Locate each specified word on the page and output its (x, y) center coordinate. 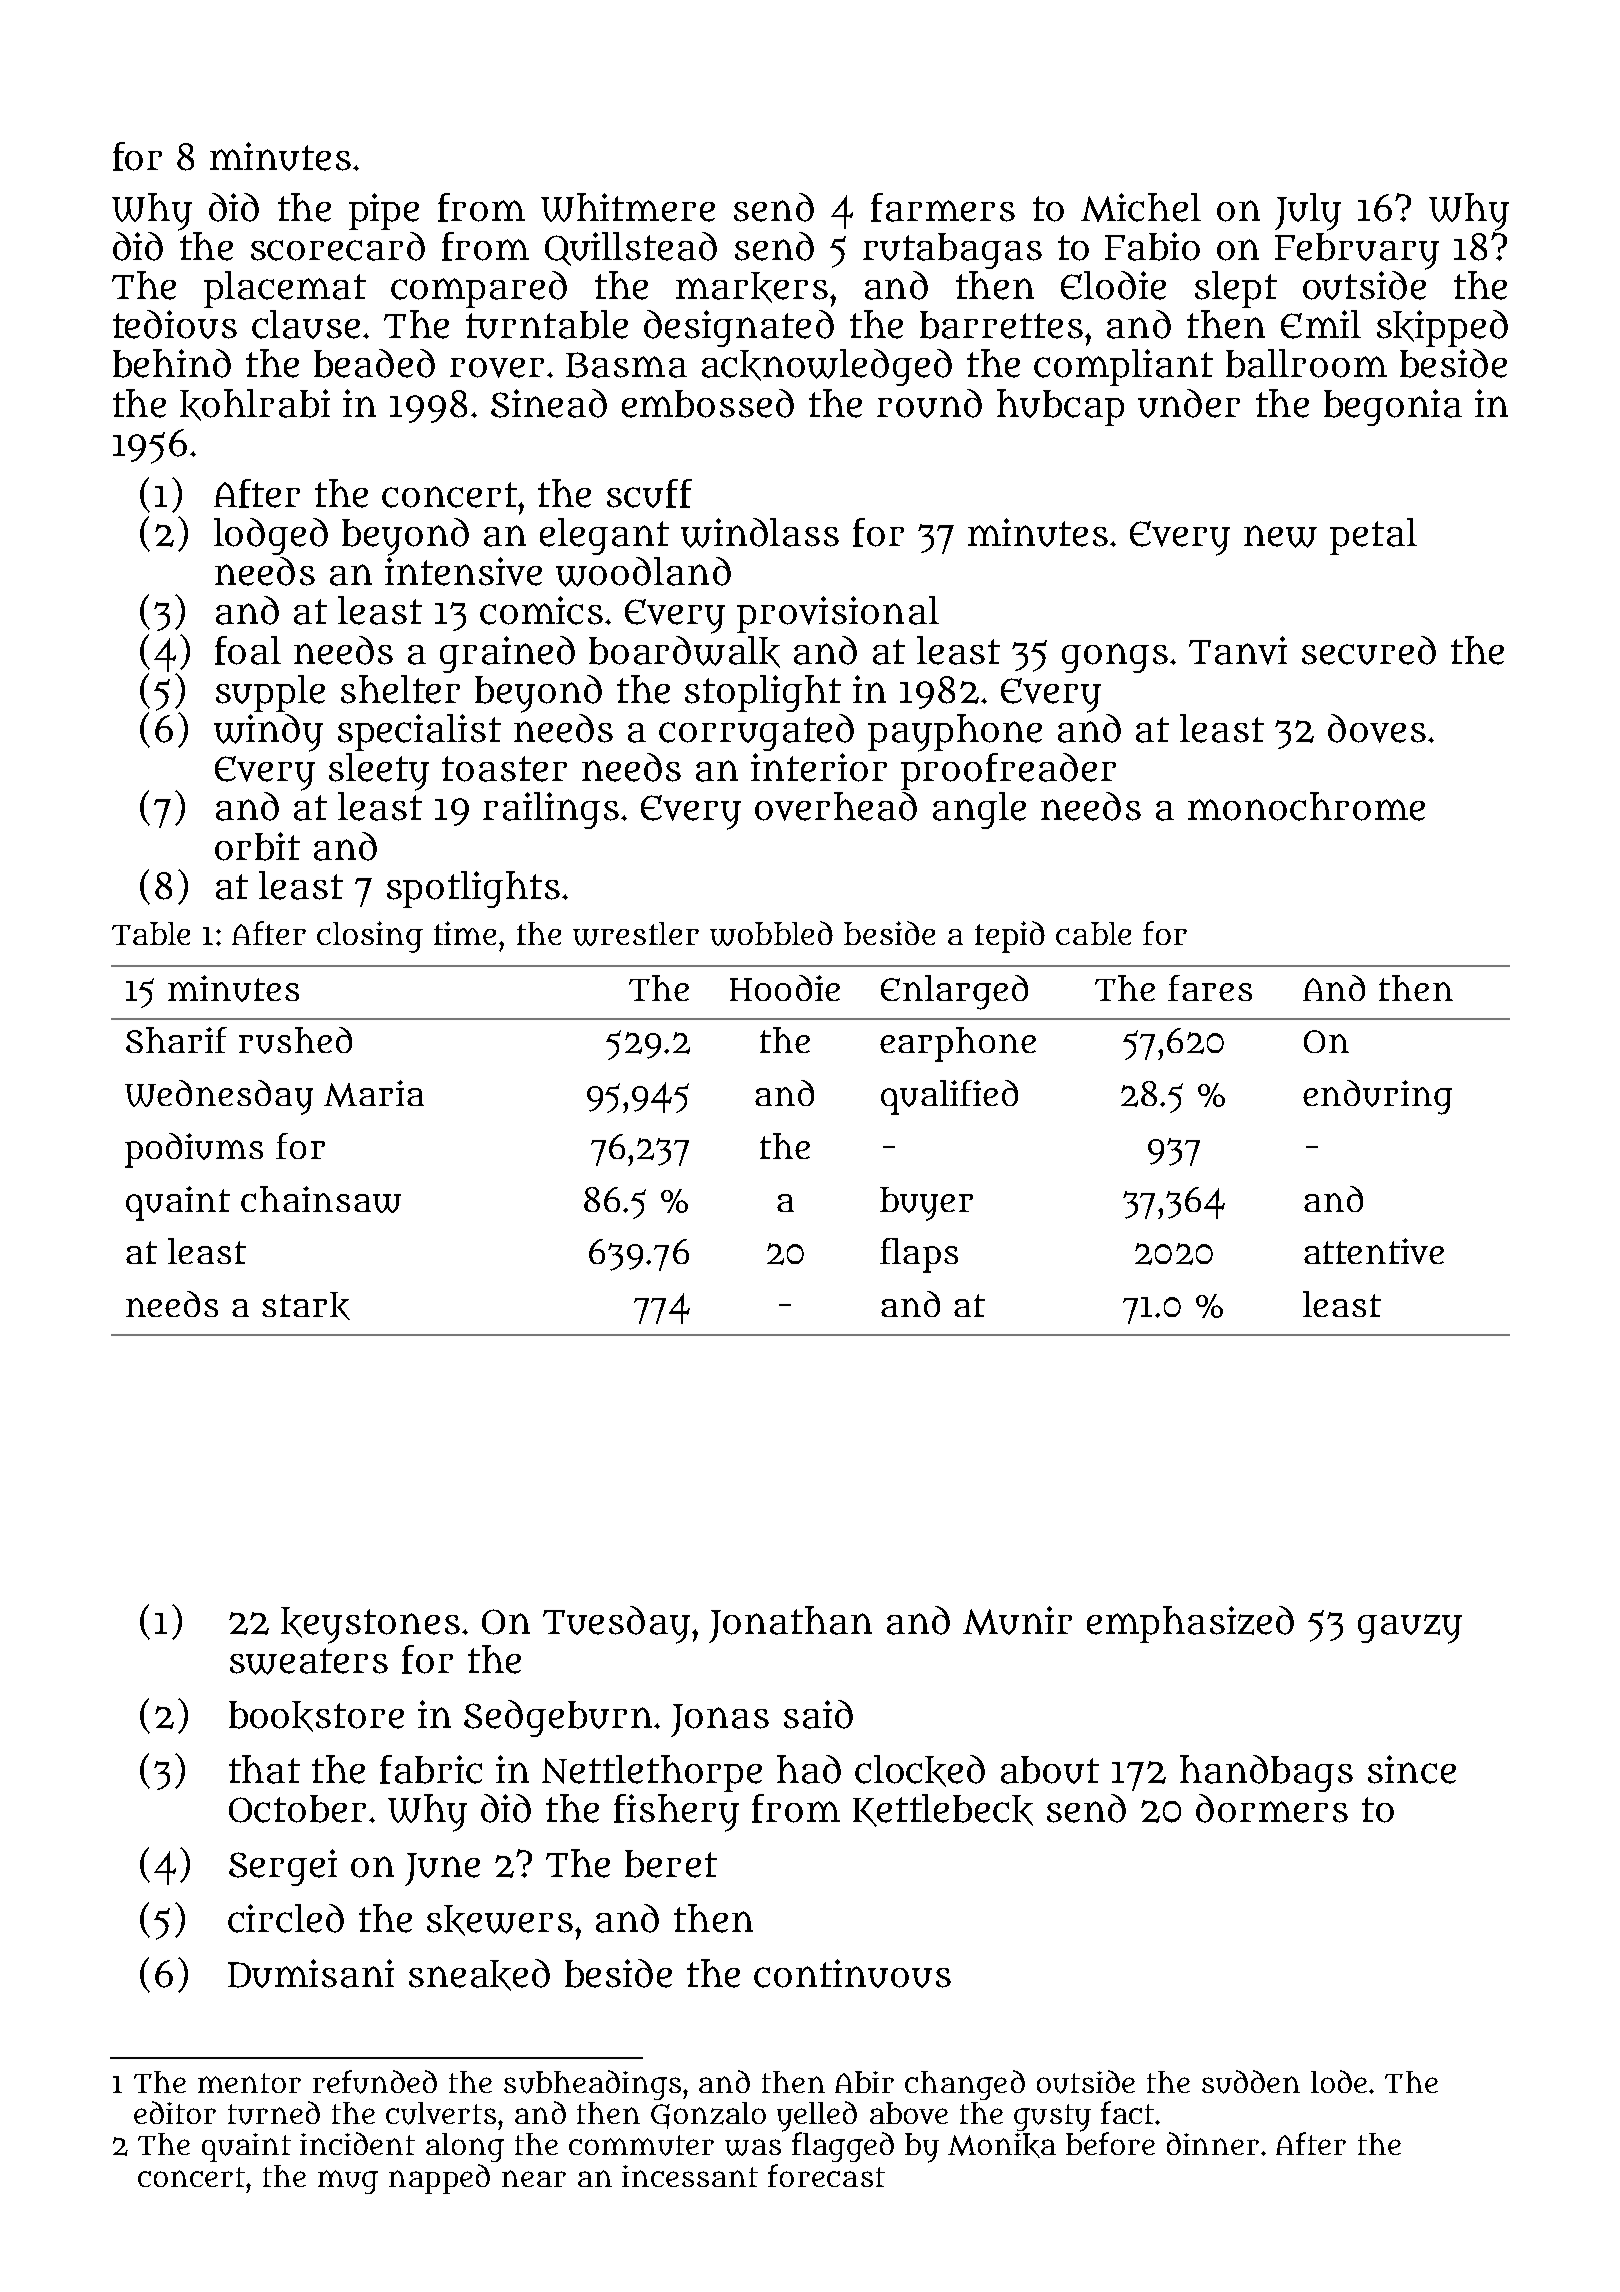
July (1308, 212)
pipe (384, 211)
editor (175, 2112)
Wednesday (219, 1097)
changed (965, 2085)
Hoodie (785, 988)
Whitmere (628, 207)
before (1110, 2143)
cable (1093, 933)
